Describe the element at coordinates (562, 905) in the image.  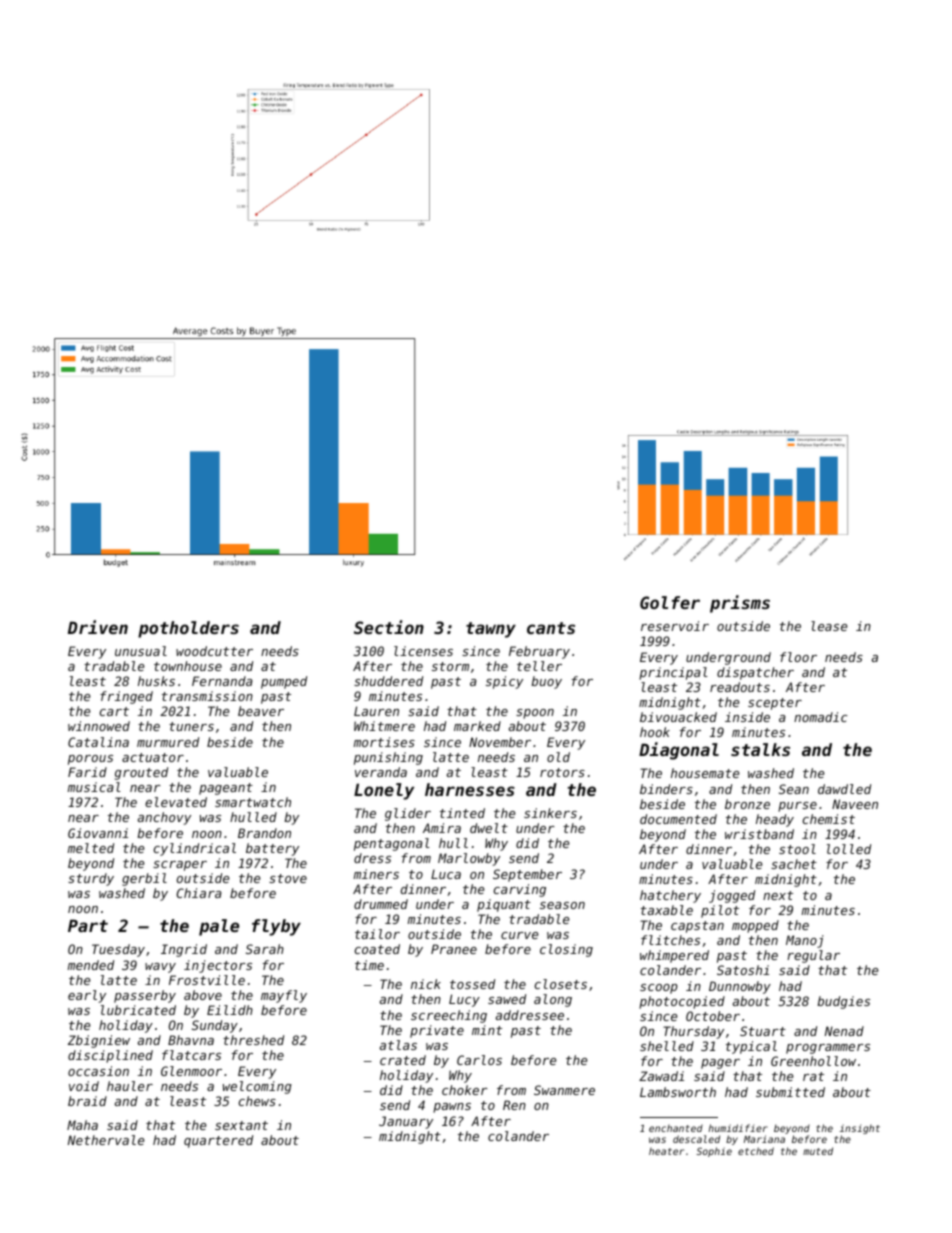
I see `season` at that location.
